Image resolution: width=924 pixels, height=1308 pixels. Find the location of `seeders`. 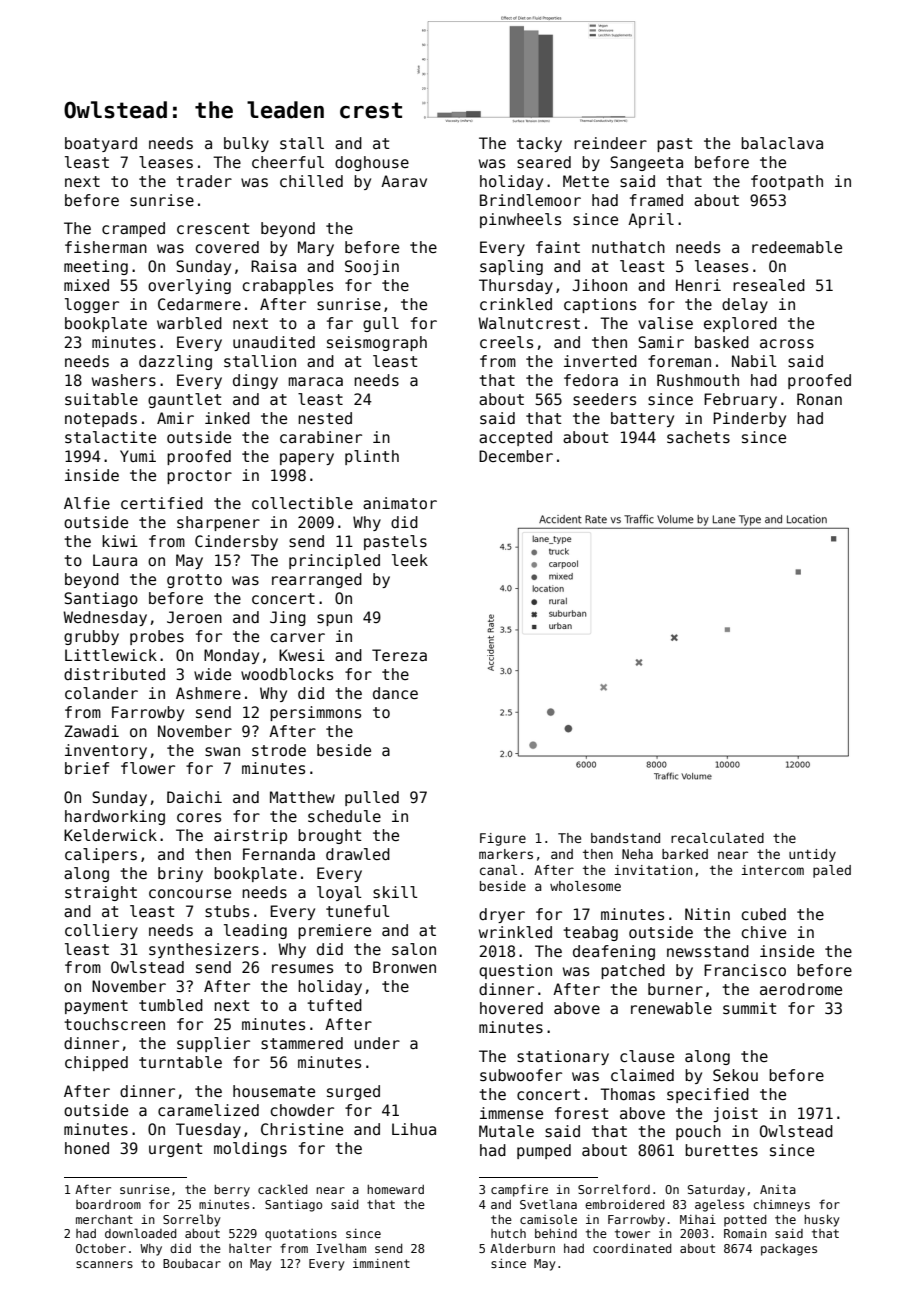

seeders is located at coordinates (604, 399).
